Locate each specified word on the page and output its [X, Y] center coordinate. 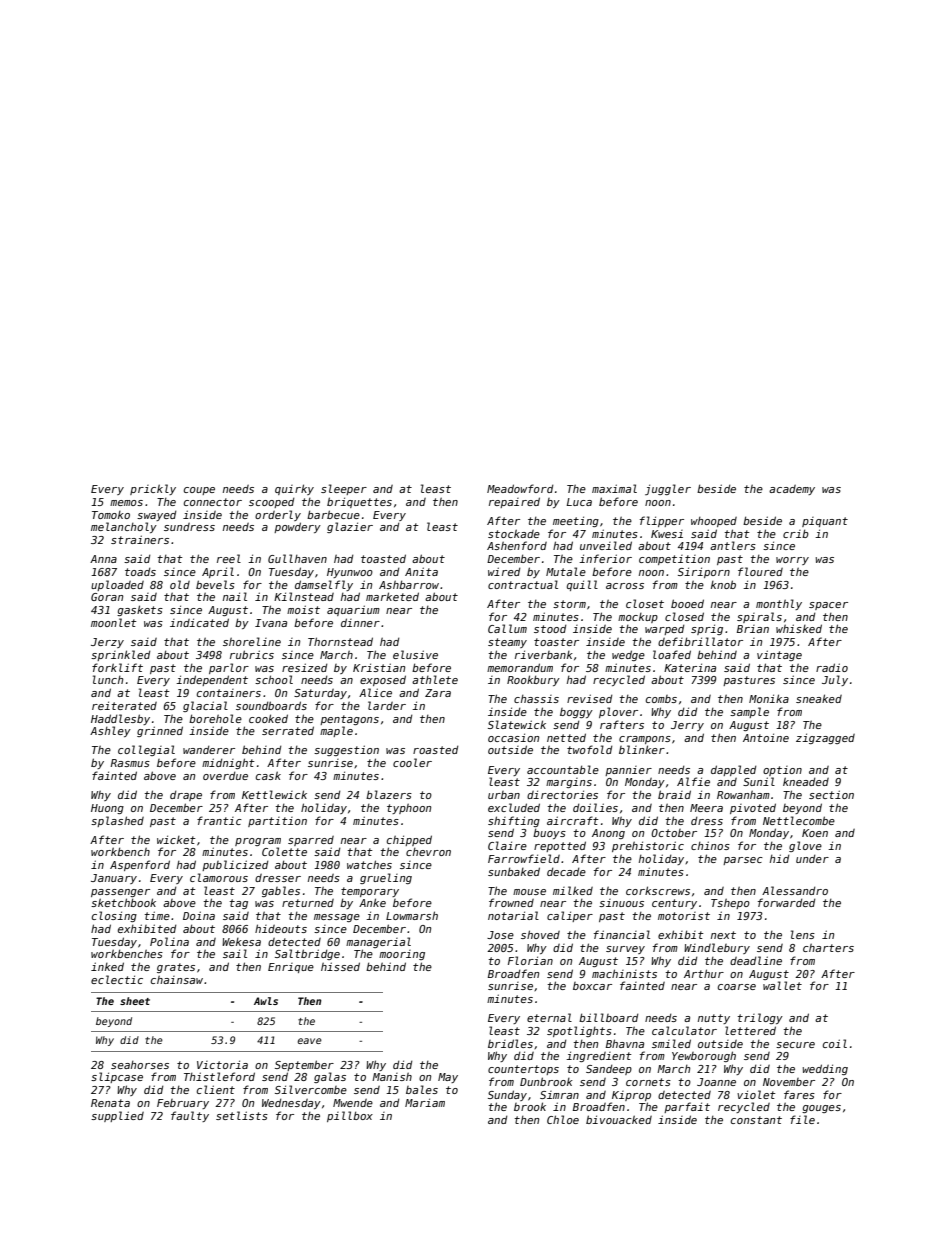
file [802, 1119]
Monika [769, 698]
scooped [272, 503]
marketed [392, 596]
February [183, 1104]
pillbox [350, 1116]
